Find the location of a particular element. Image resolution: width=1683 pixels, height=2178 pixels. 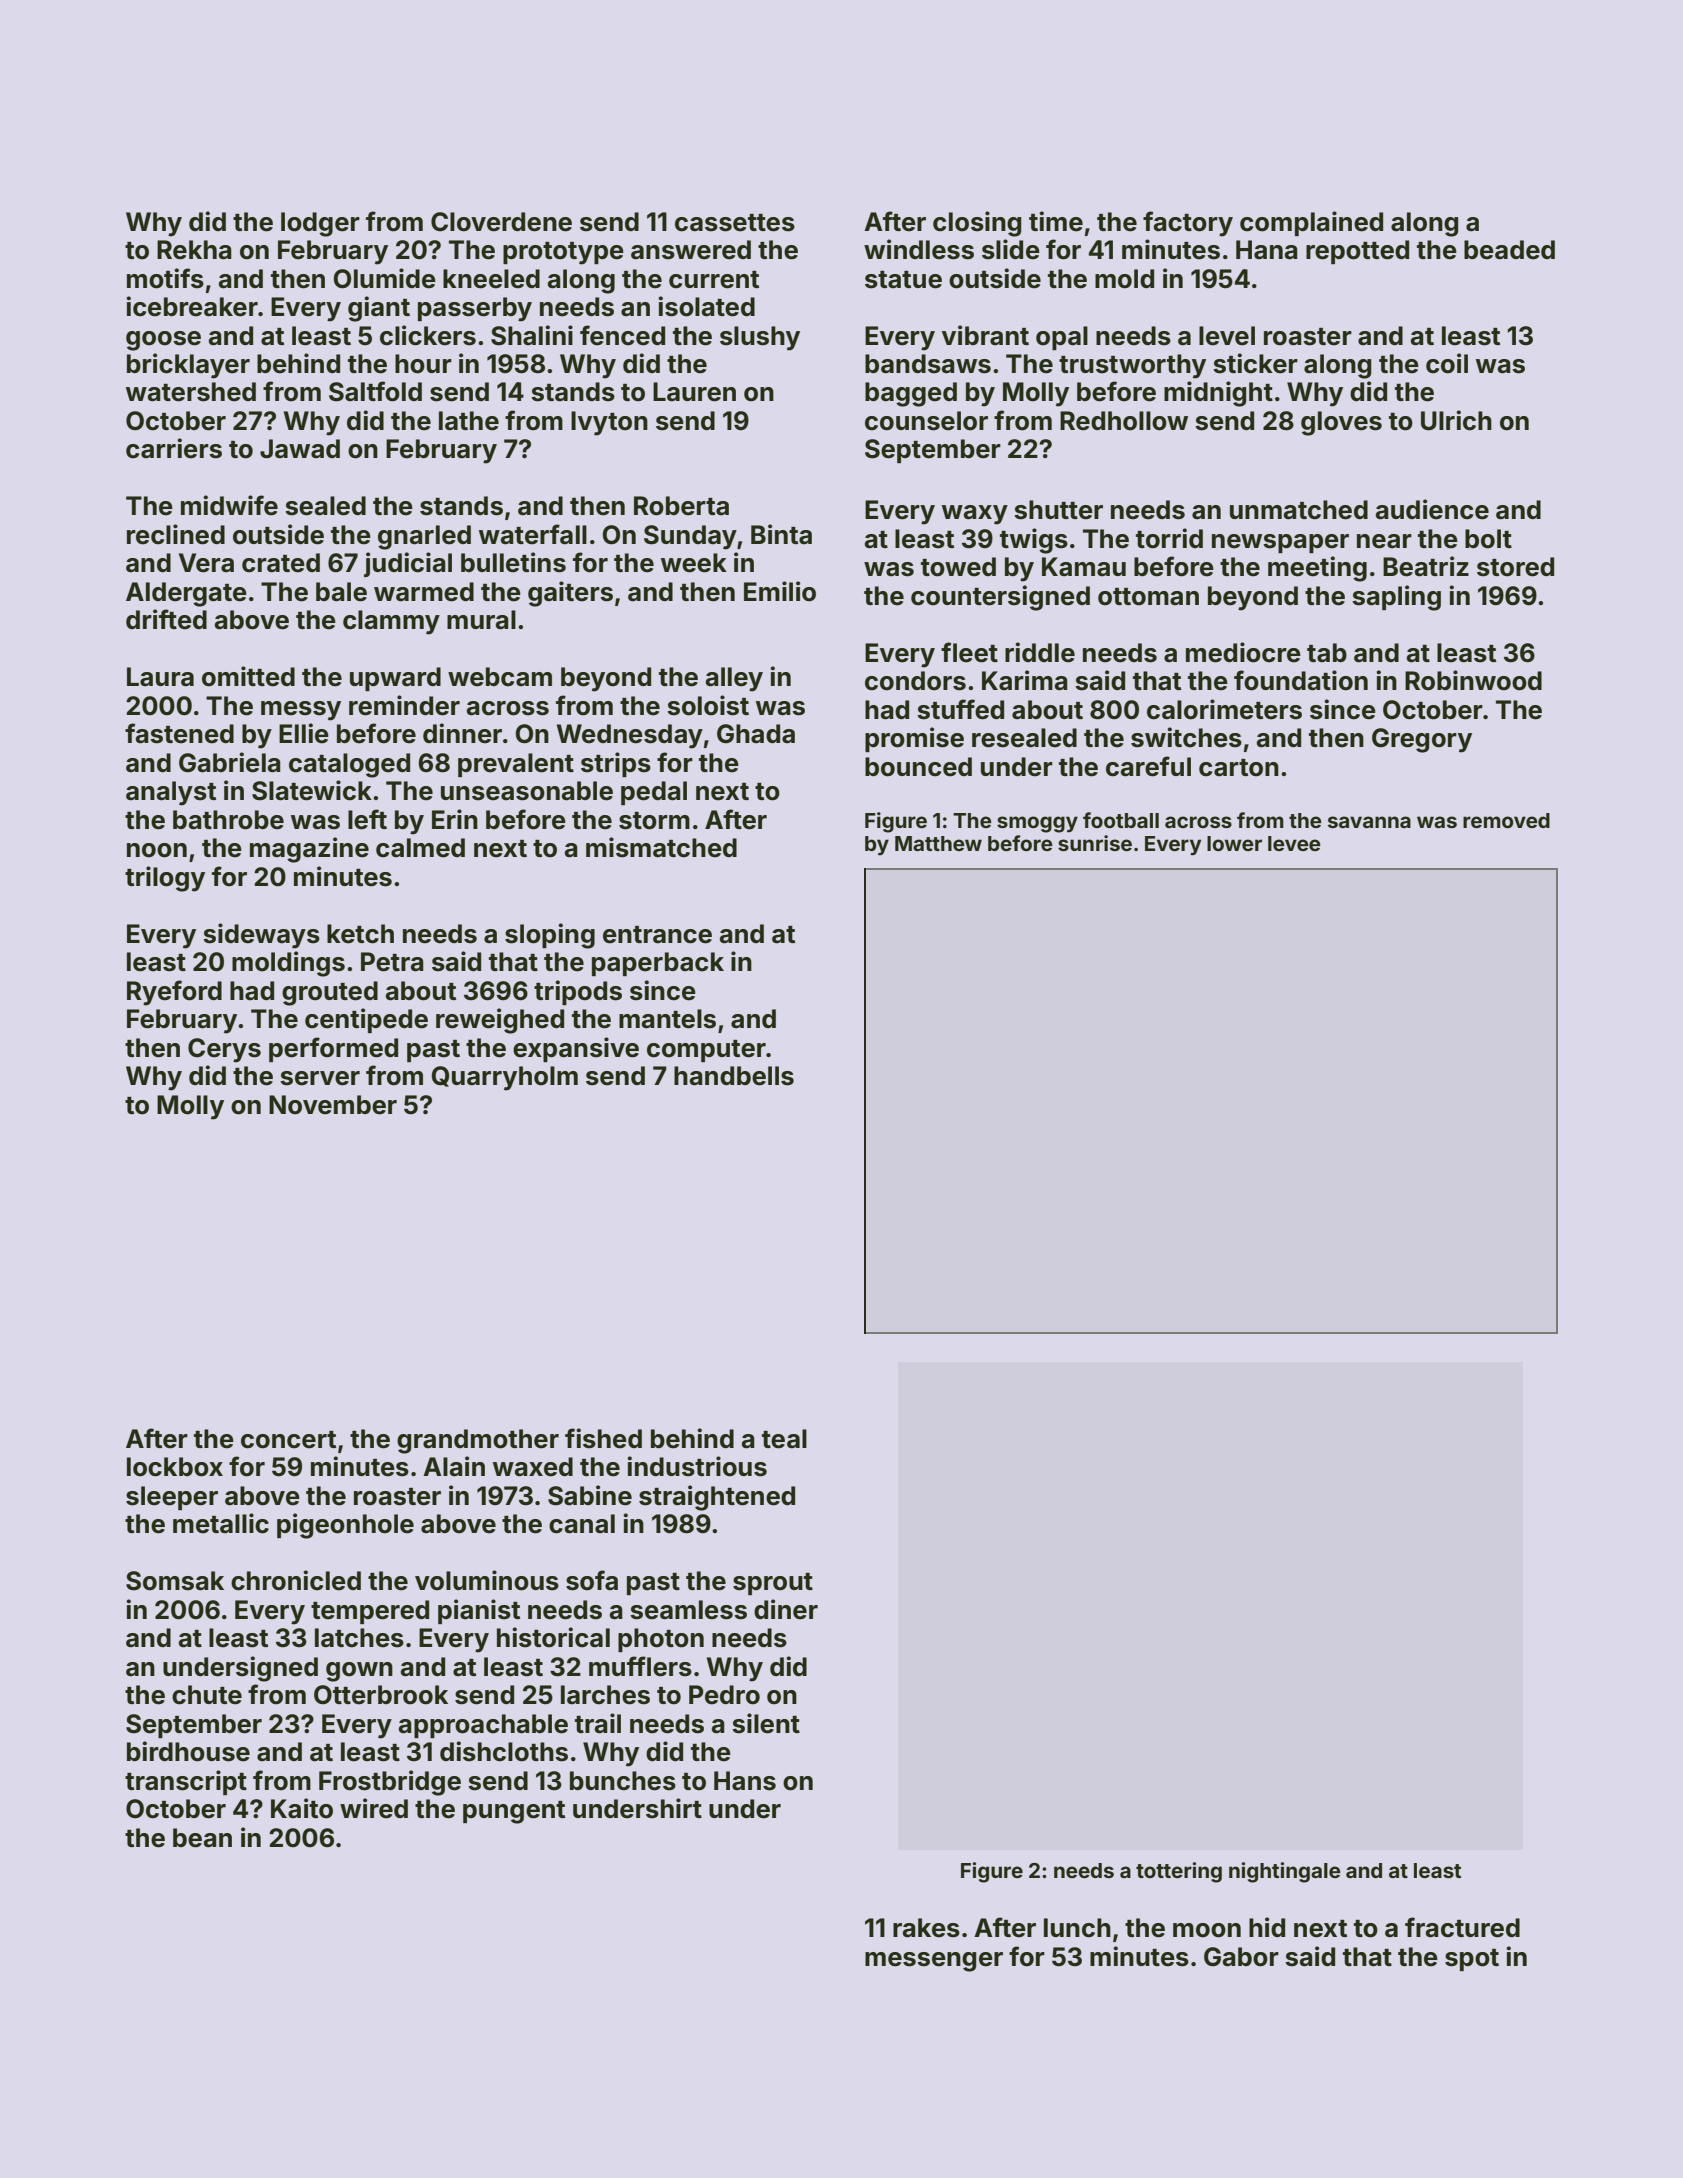

drifted is located at coordinates (166, 619).
